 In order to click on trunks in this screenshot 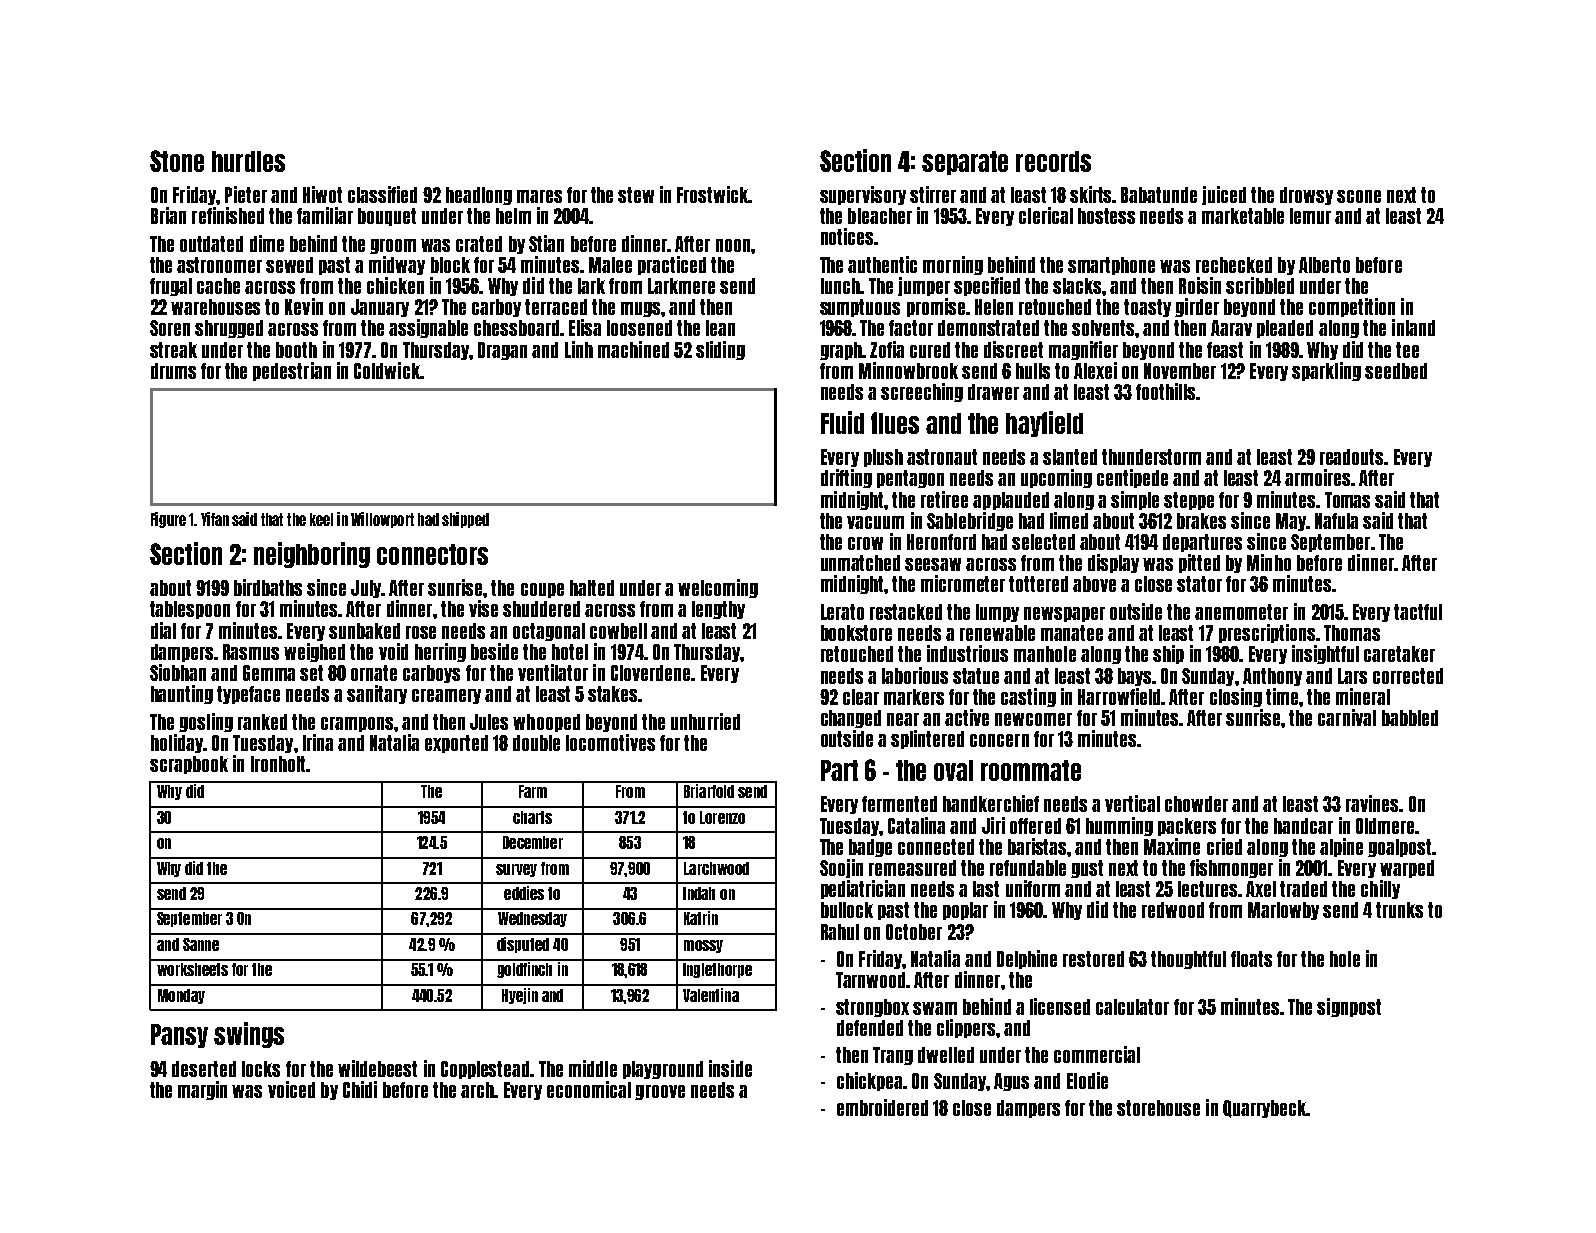, I will do `click(1399, 910)`.
